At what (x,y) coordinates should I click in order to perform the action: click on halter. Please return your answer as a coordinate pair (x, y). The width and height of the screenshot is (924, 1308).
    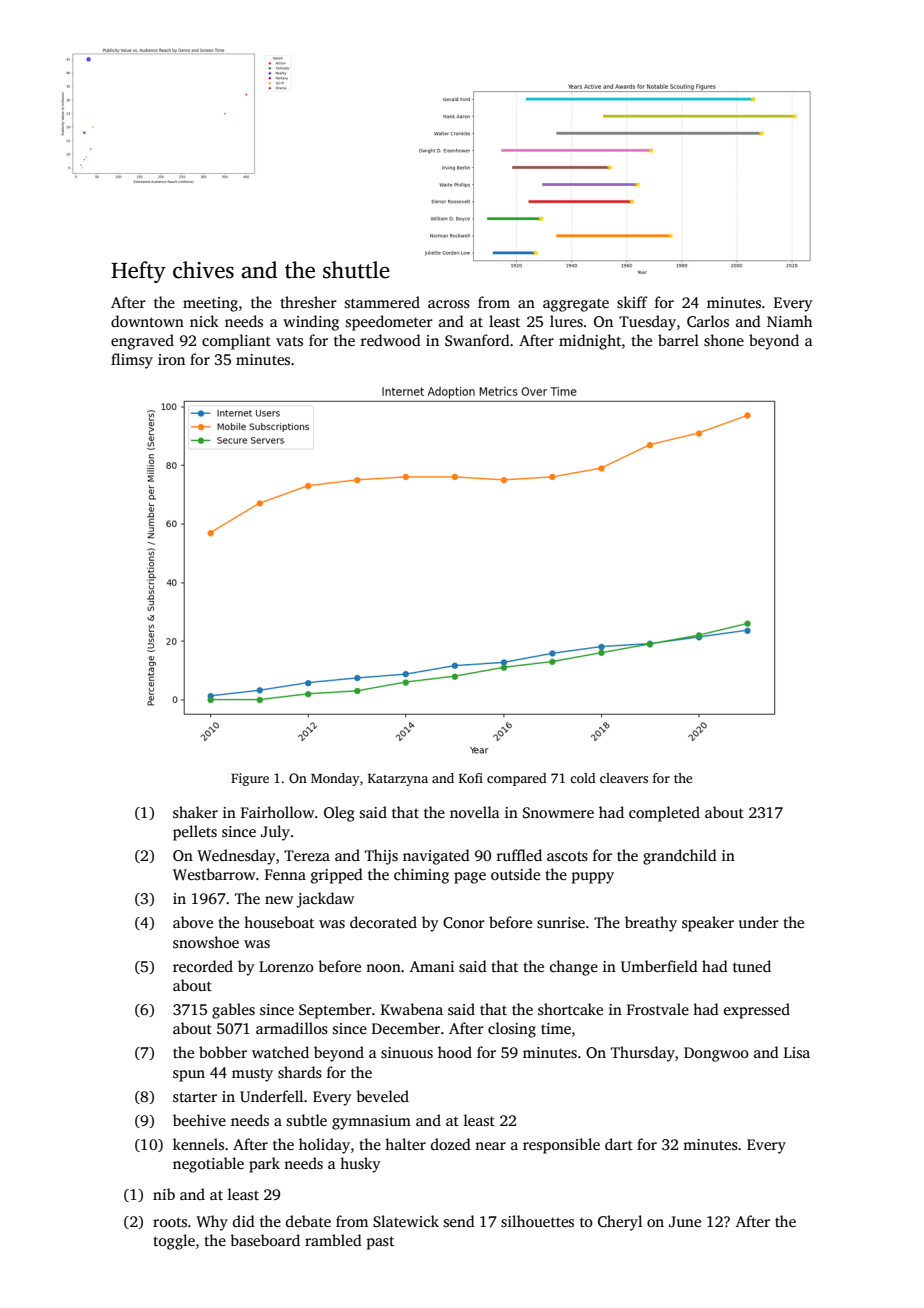
    Looking at the image, I should click on (405, 1144).
